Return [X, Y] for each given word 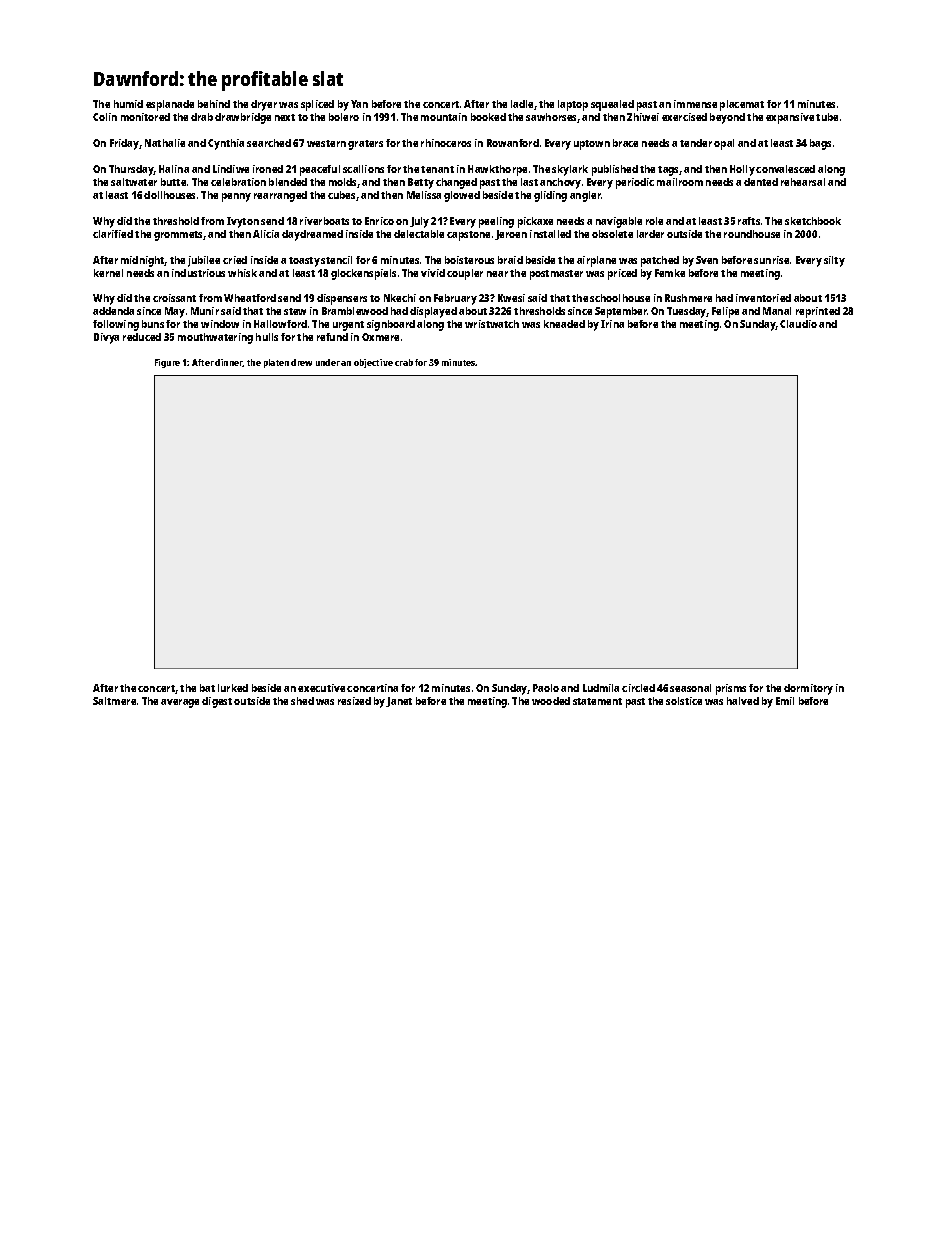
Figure [167, 363]
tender [696, 143]
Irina [612, 324]
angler [585, 196]
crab [404, 362]
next [285, 117]
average [180, 703]
